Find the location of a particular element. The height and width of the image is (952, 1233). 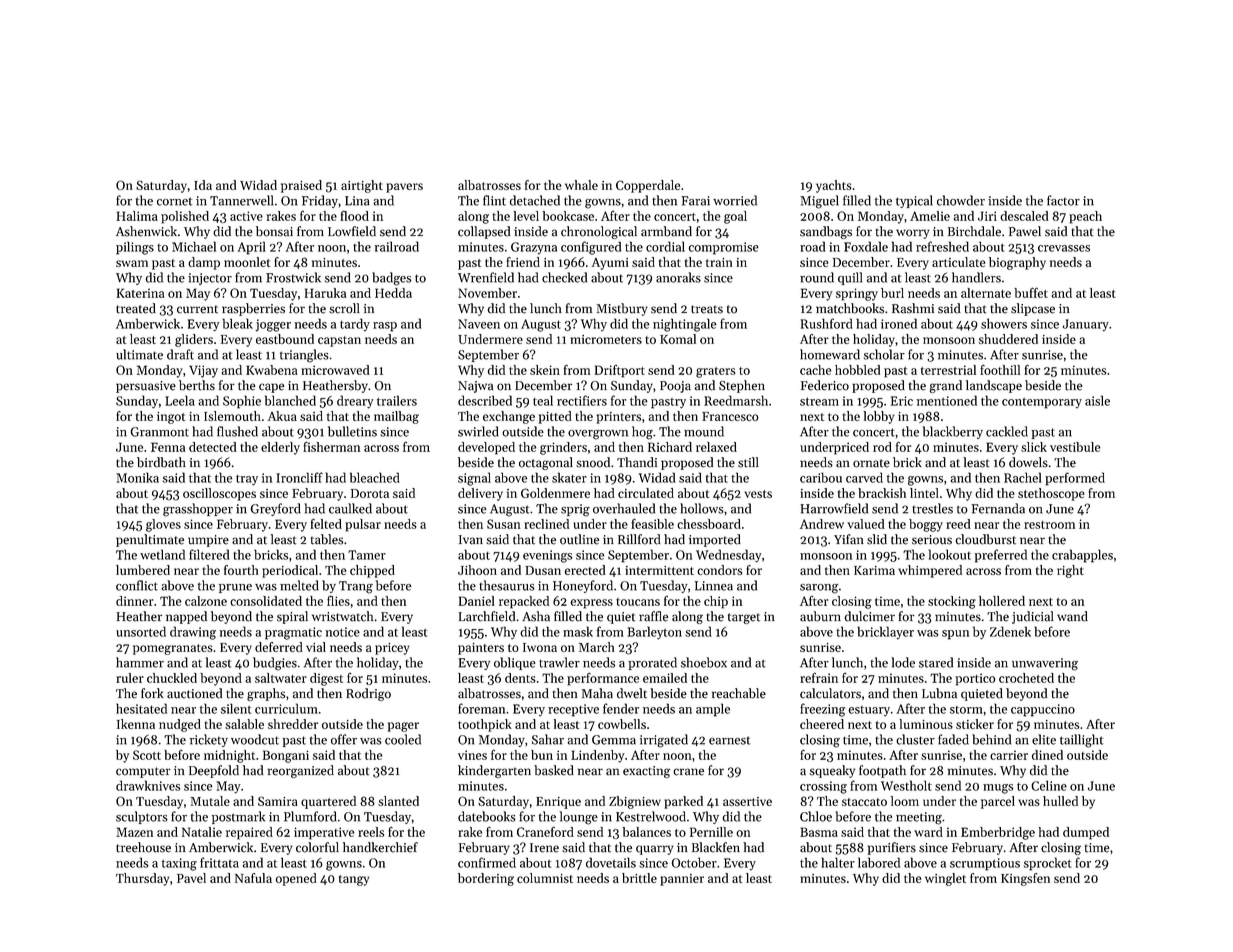

Kingsfen is located at coordinates (1025, 879).
